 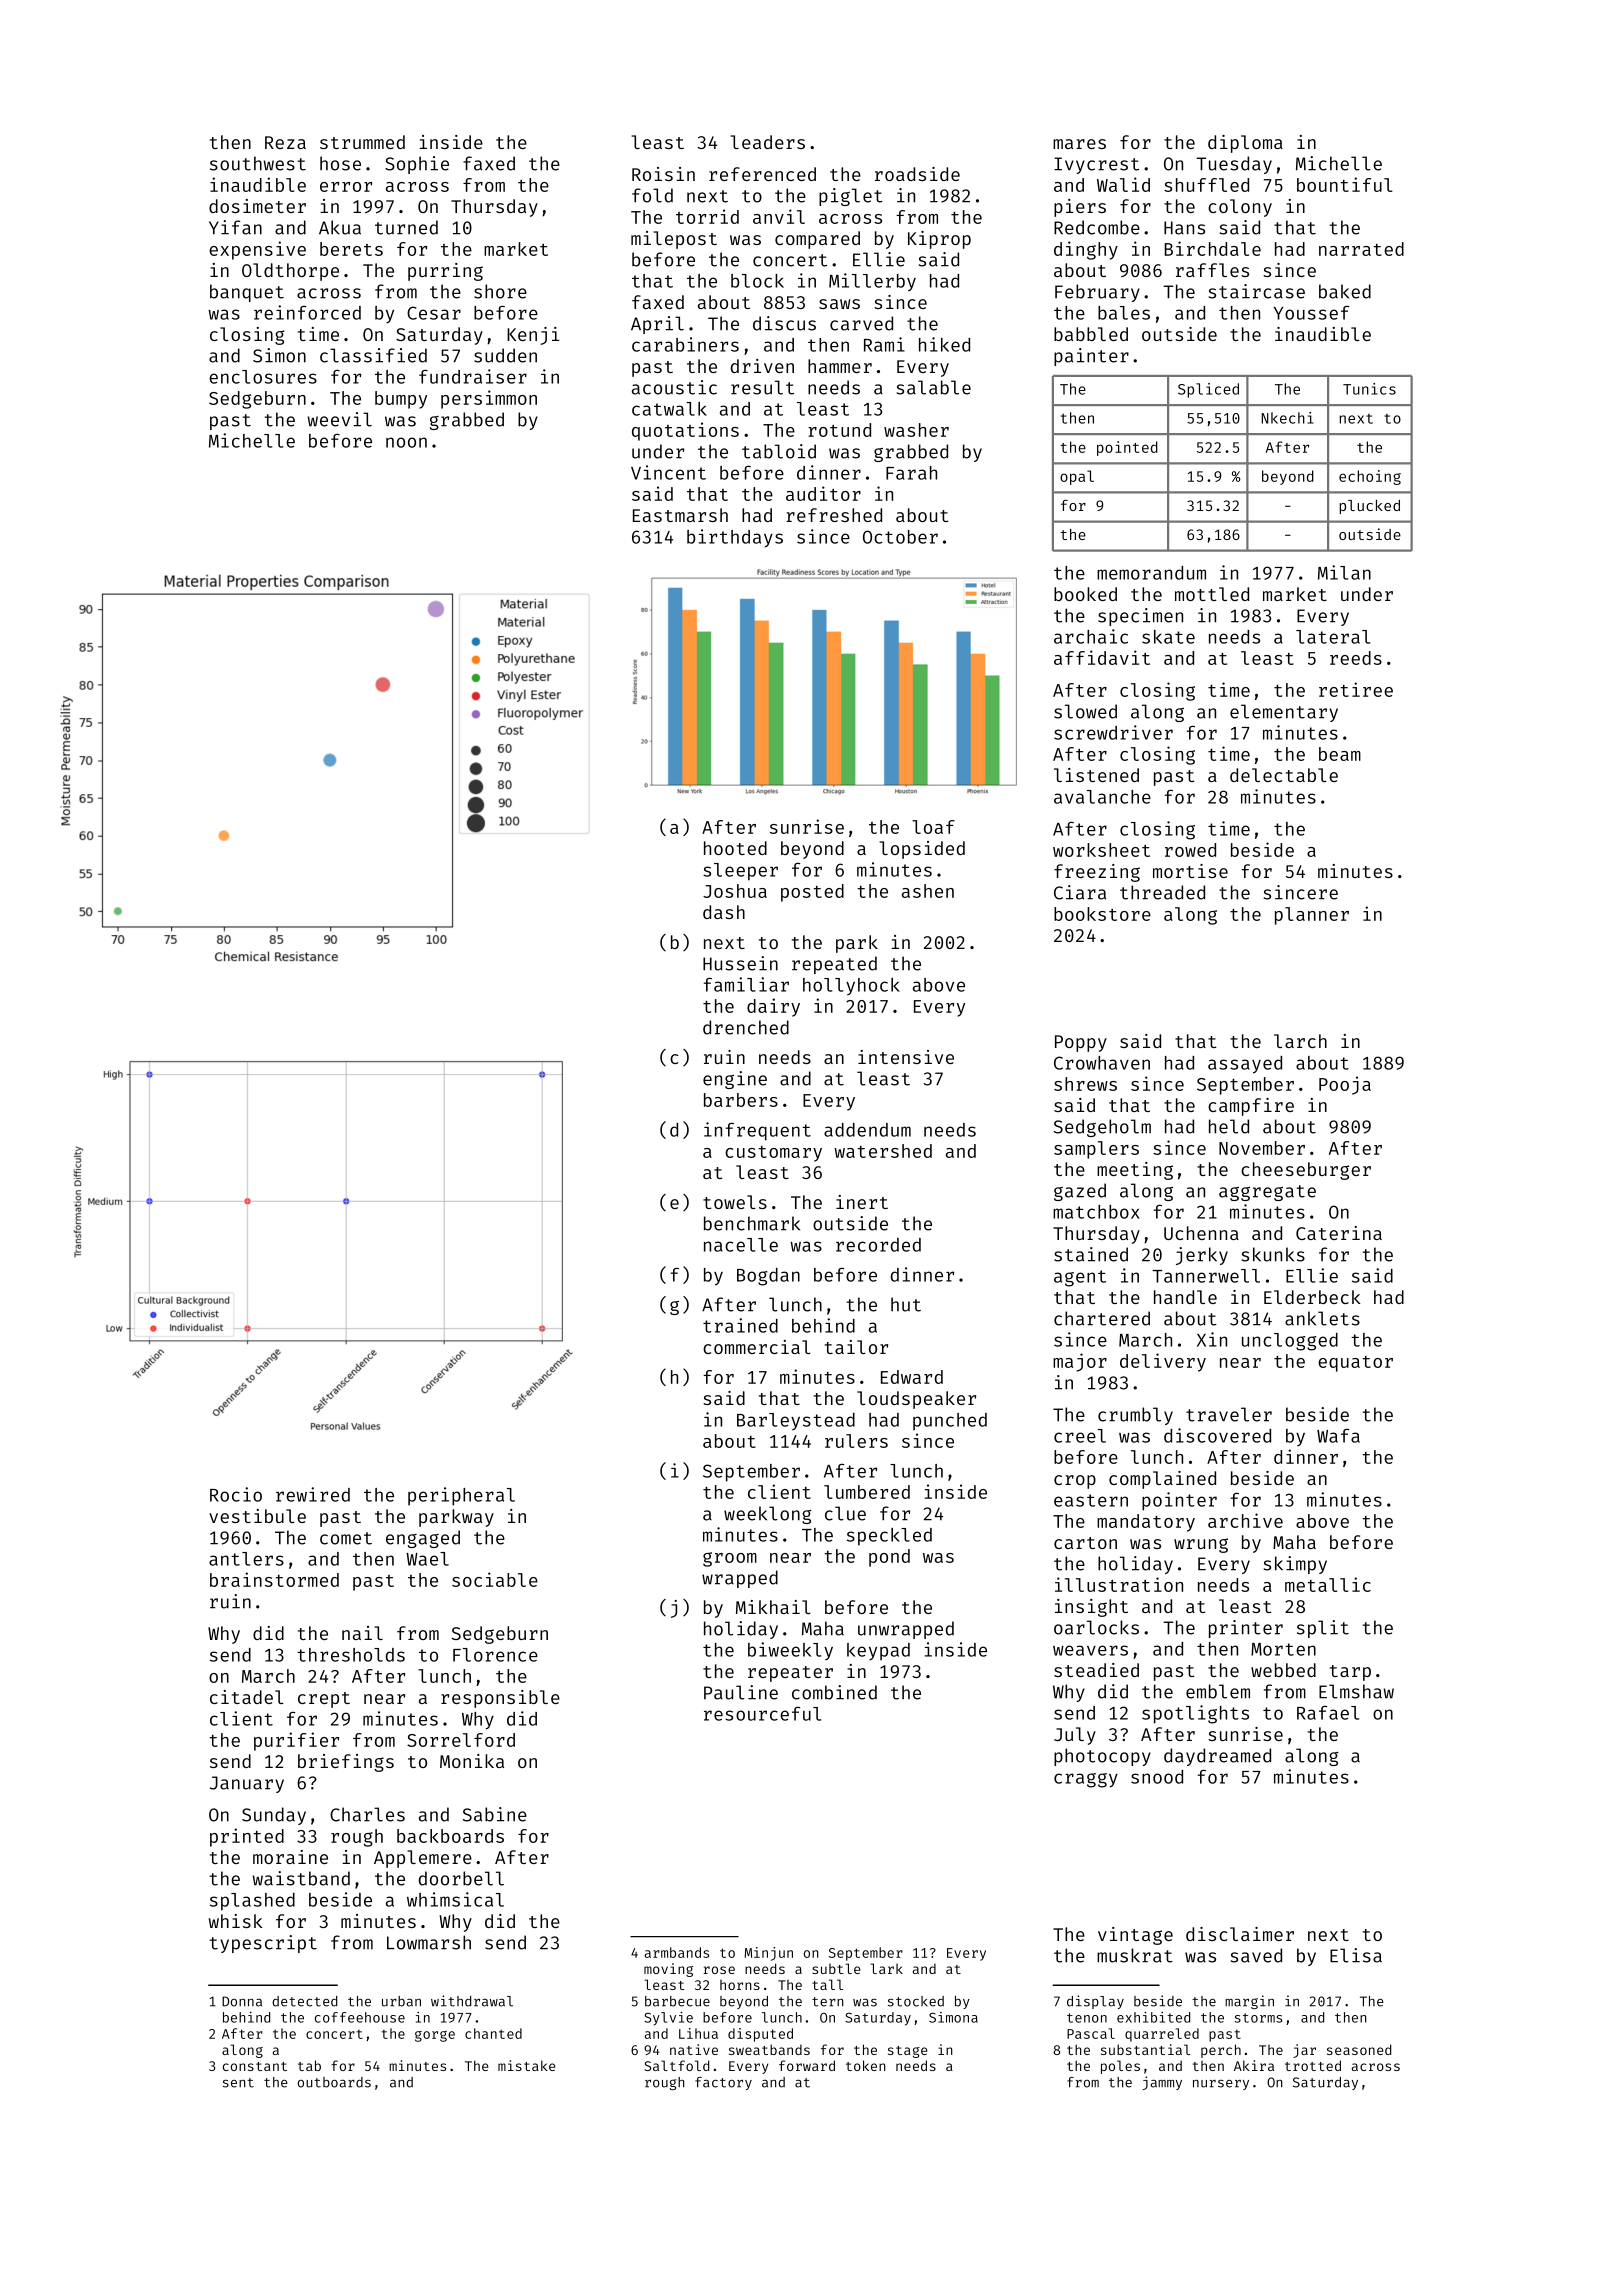 What do you see at coordinates (346, 1763) in the page?
I see `briefings` at bounding box center [346, 1763].
